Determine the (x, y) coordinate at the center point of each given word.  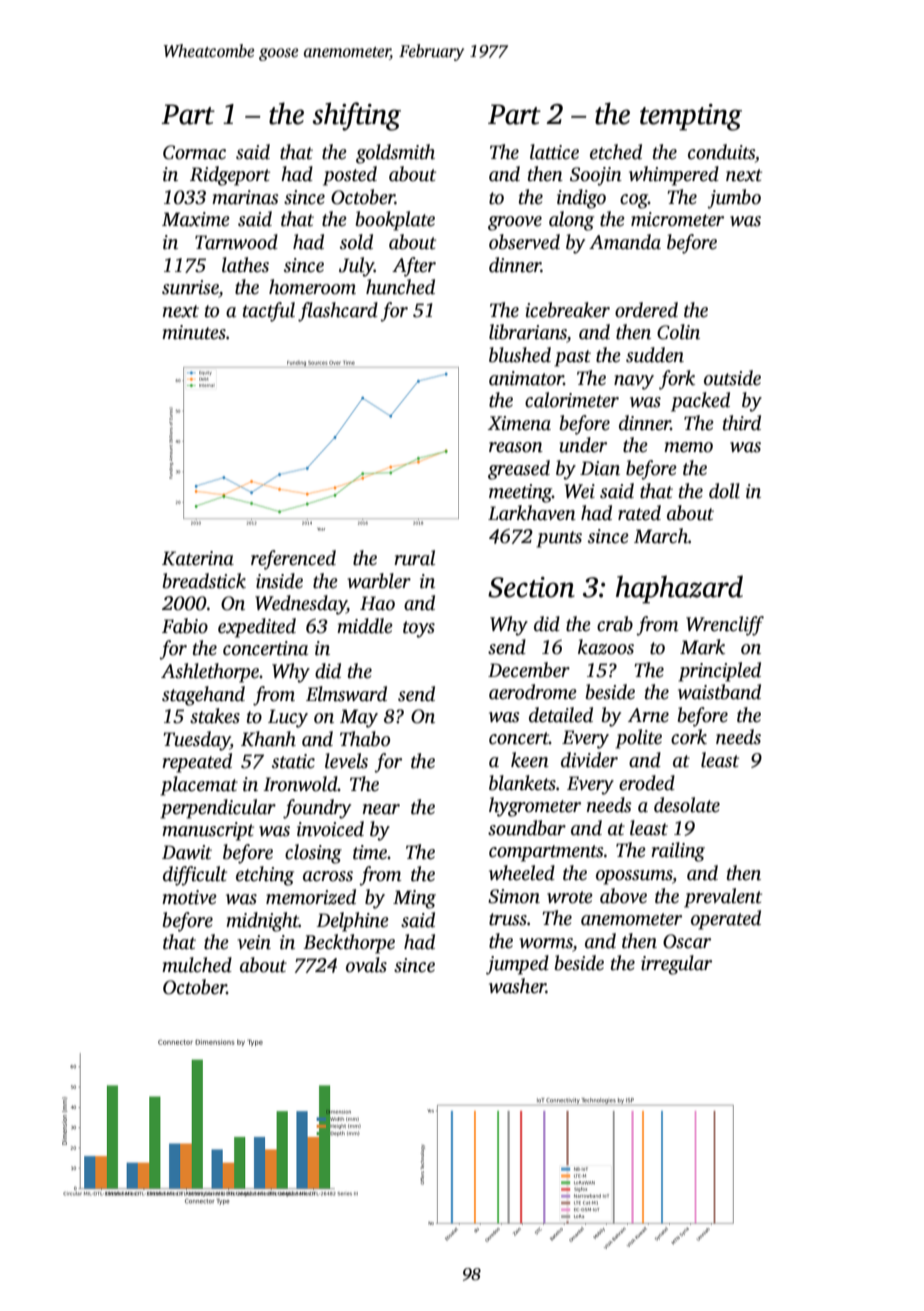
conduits (721, 152)
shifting (356, 116)
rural (414, 558)
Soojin (596, 176)
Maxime (196, 219)
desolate (687, 805)
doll (724, 491)
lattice (554, 152)
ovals (366, 965)
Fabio (185, 626)
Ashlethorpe (210, 673)
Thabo (365, 739)
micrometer (677, 219)
